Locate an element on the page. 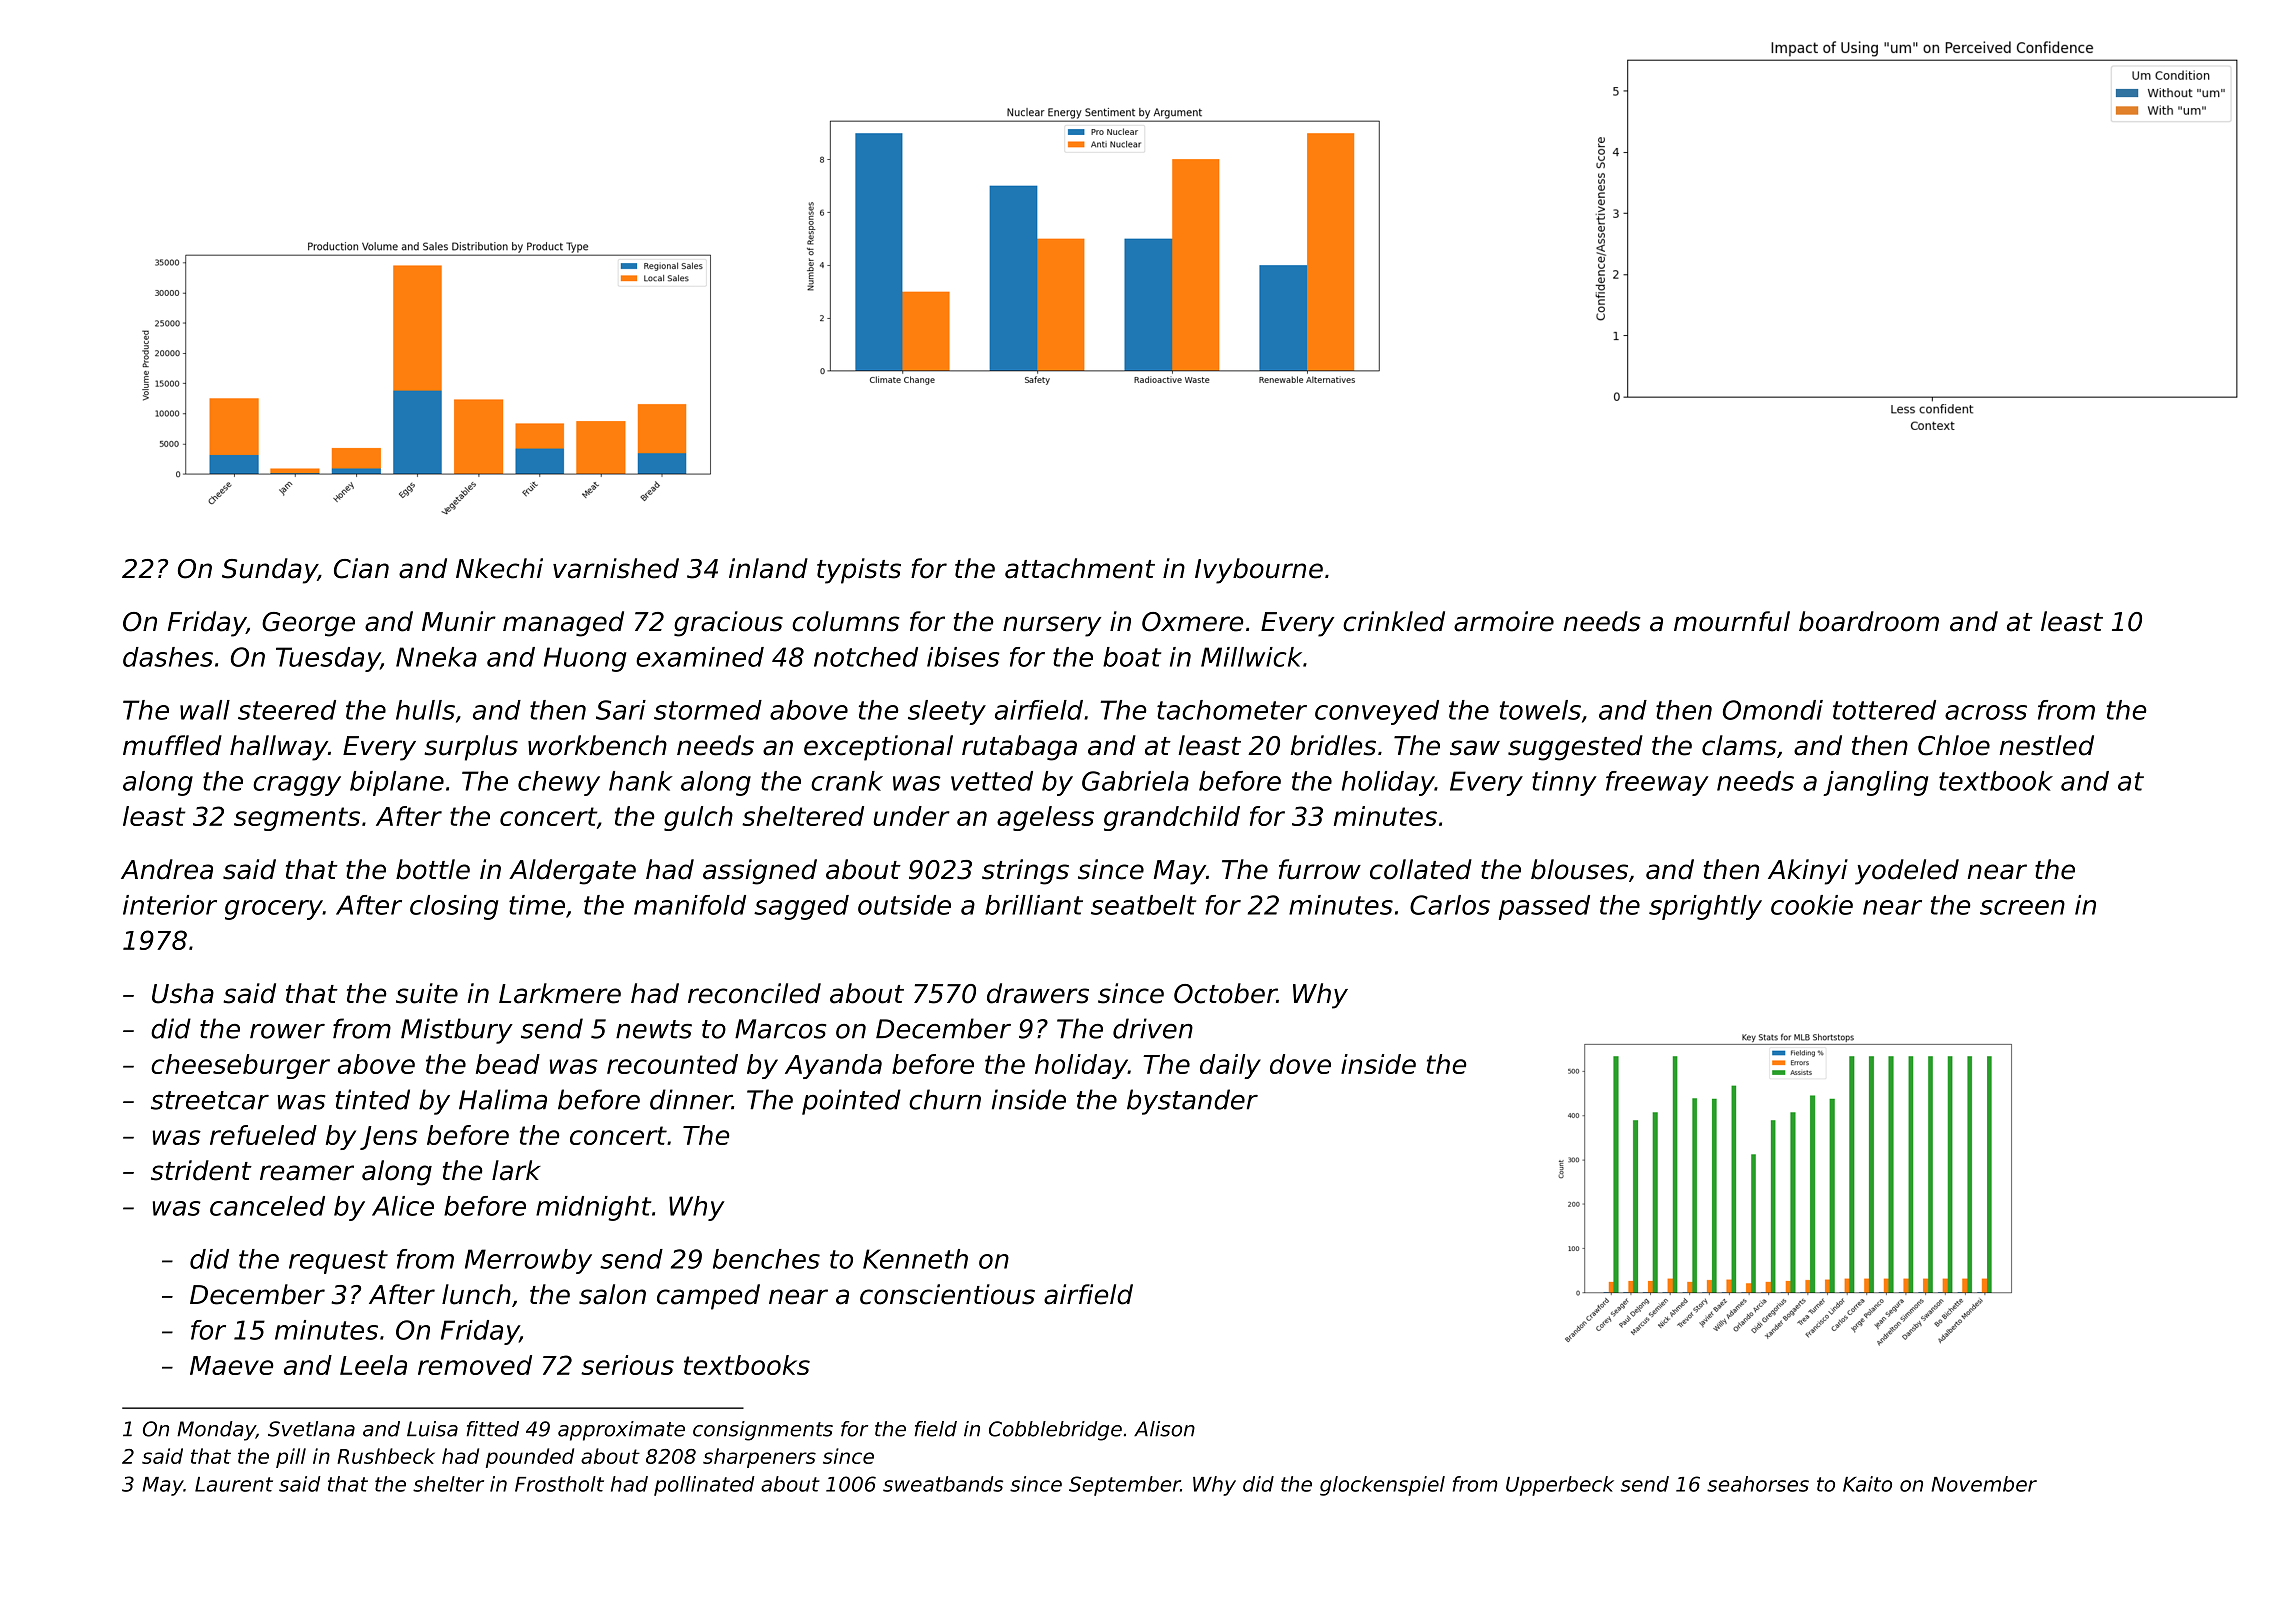 This page has width=2292, height=1620. boardroom is located at coordinates (1869, 621).
